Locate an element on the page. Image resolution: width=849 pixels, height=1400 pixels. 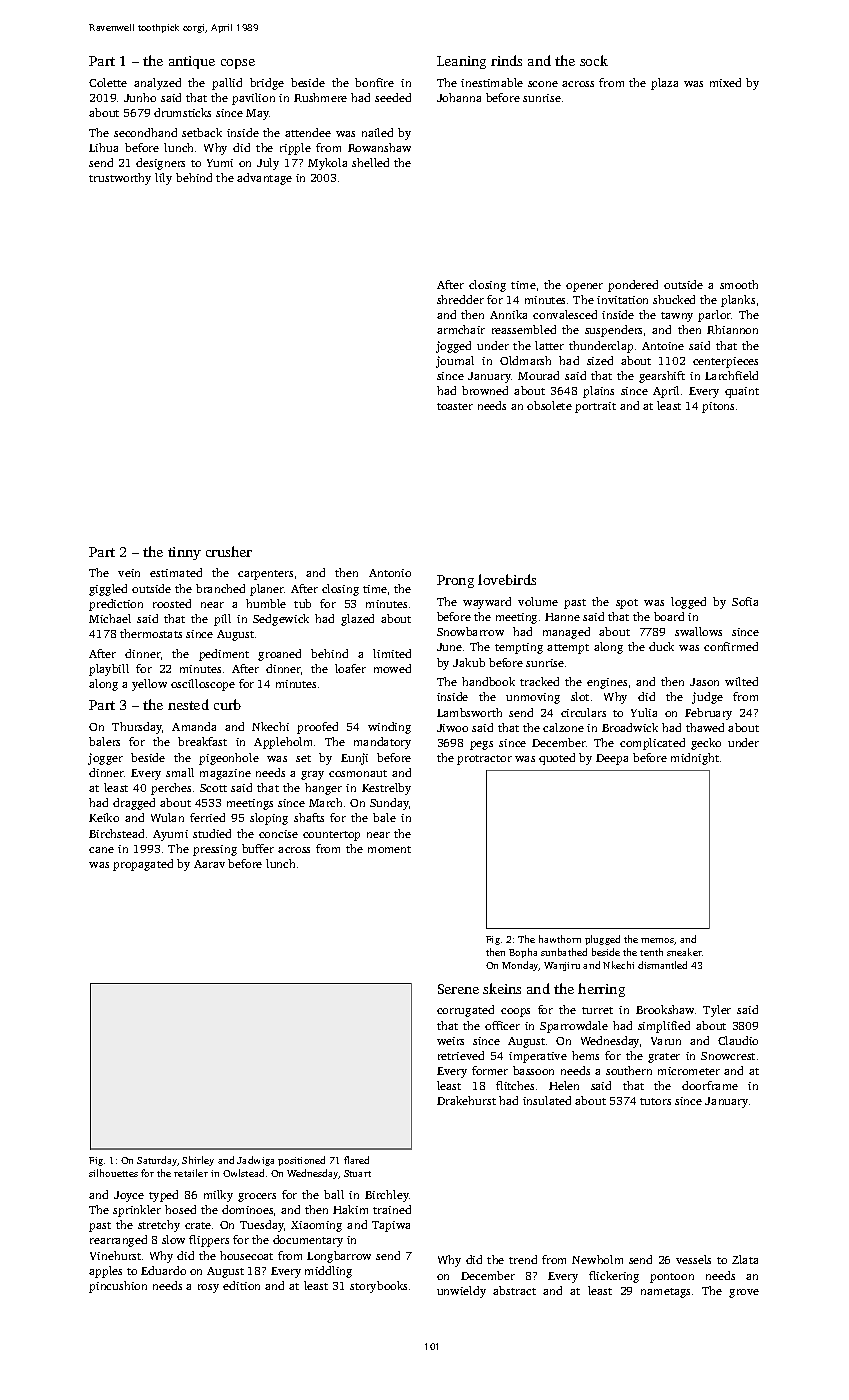
silhouettes is located at coordinates (113, 1173).
